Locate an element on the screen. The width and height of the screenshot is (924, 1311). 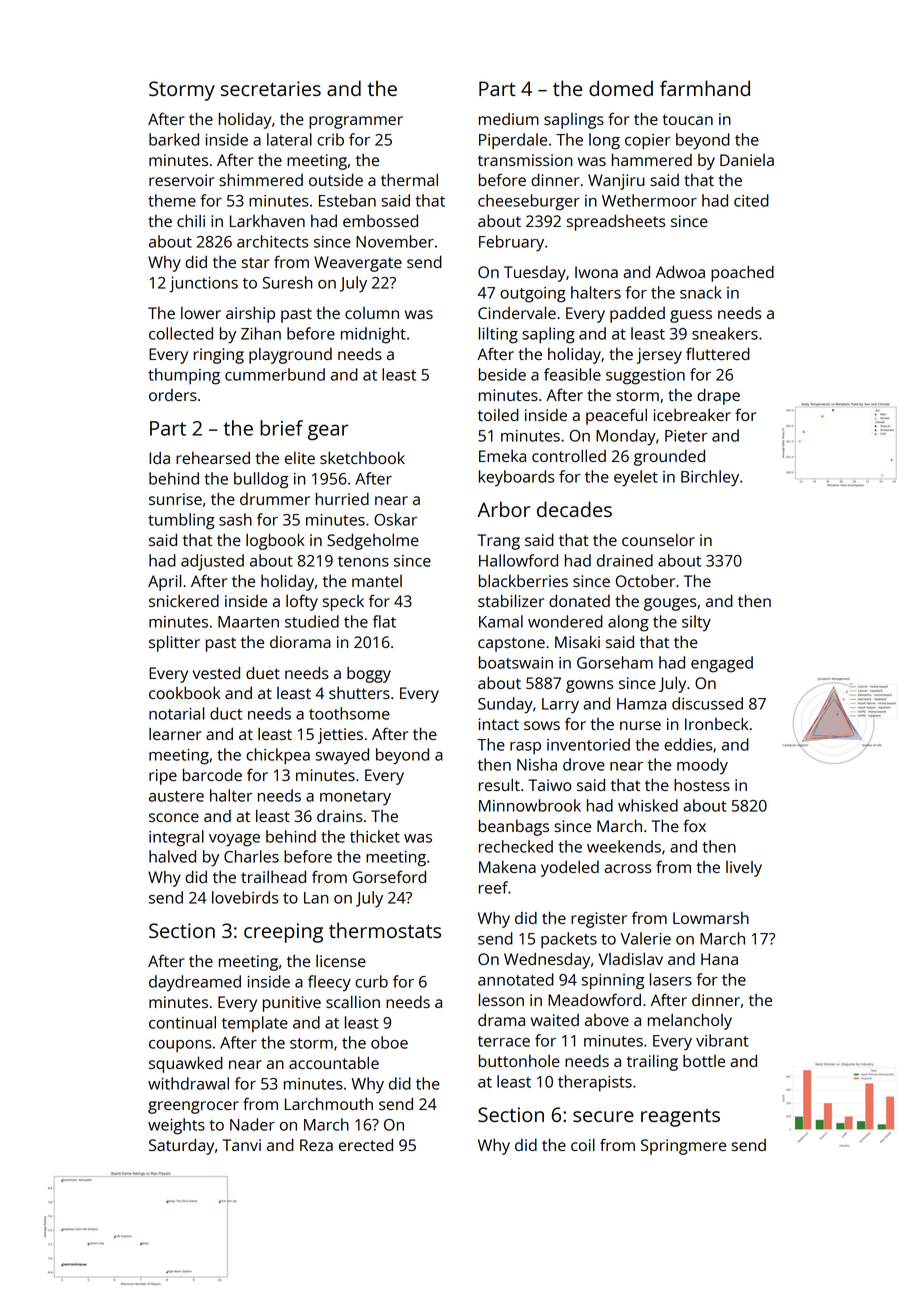
Tanvi is located at coordinates (241, 1145).
